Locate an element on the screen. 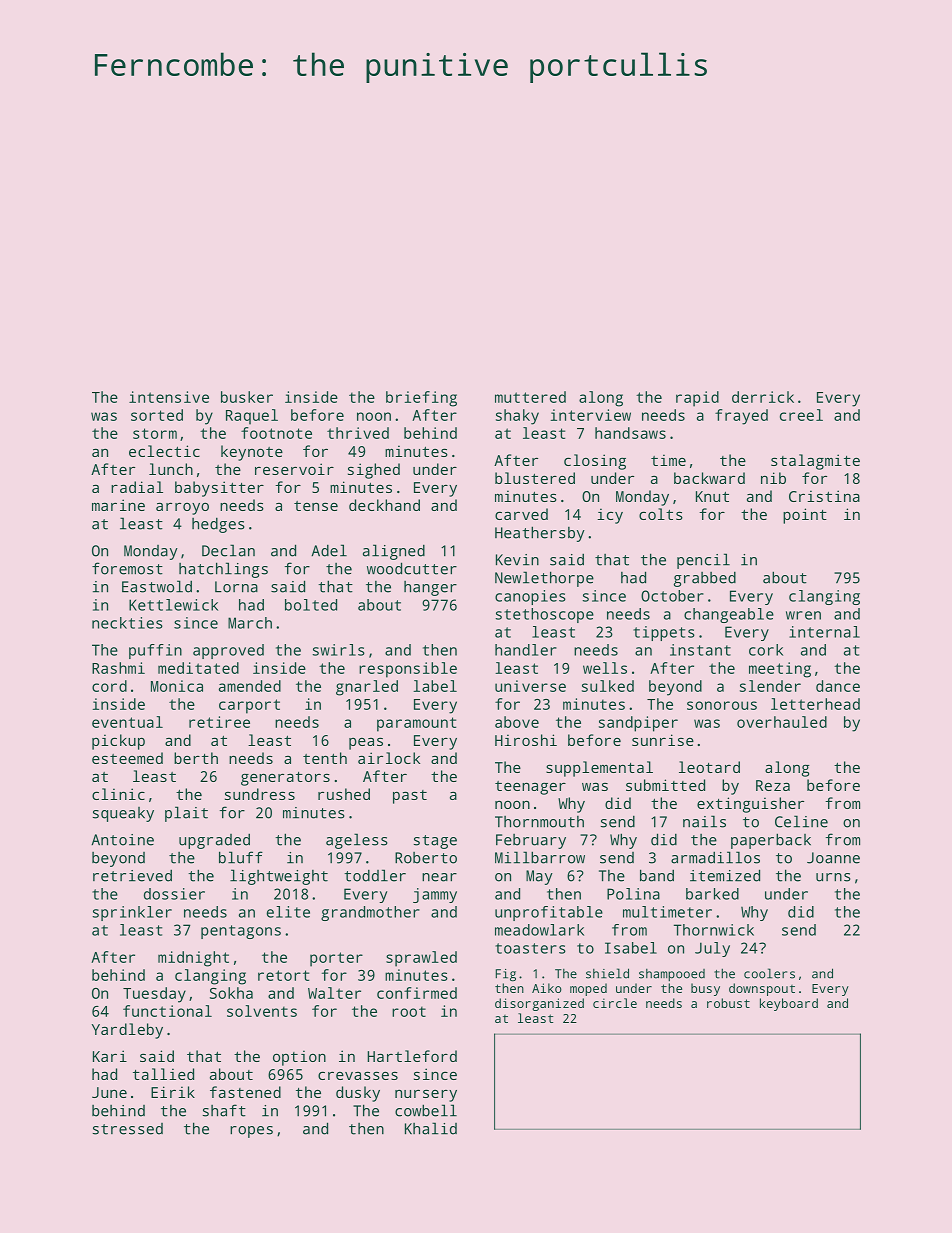 Image resolution: width=952 pixels, height=1233 pixels. Declan is located at coordinates (228, 550).
